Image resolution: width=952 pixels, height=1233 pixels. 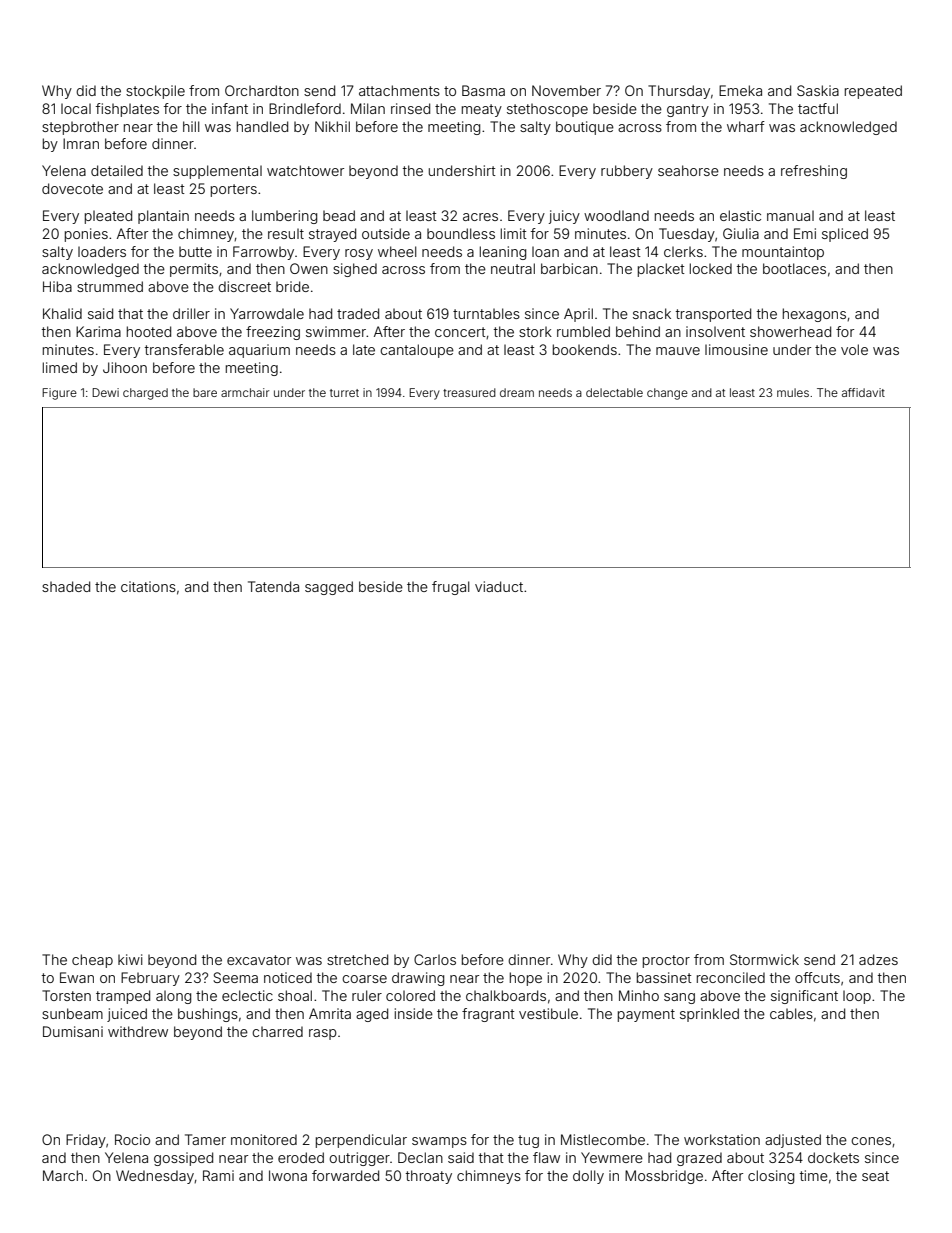 What do you see at coordinates (805, 233) in the screenshot?
I see `Emi` at bounding box center [805, 233].
